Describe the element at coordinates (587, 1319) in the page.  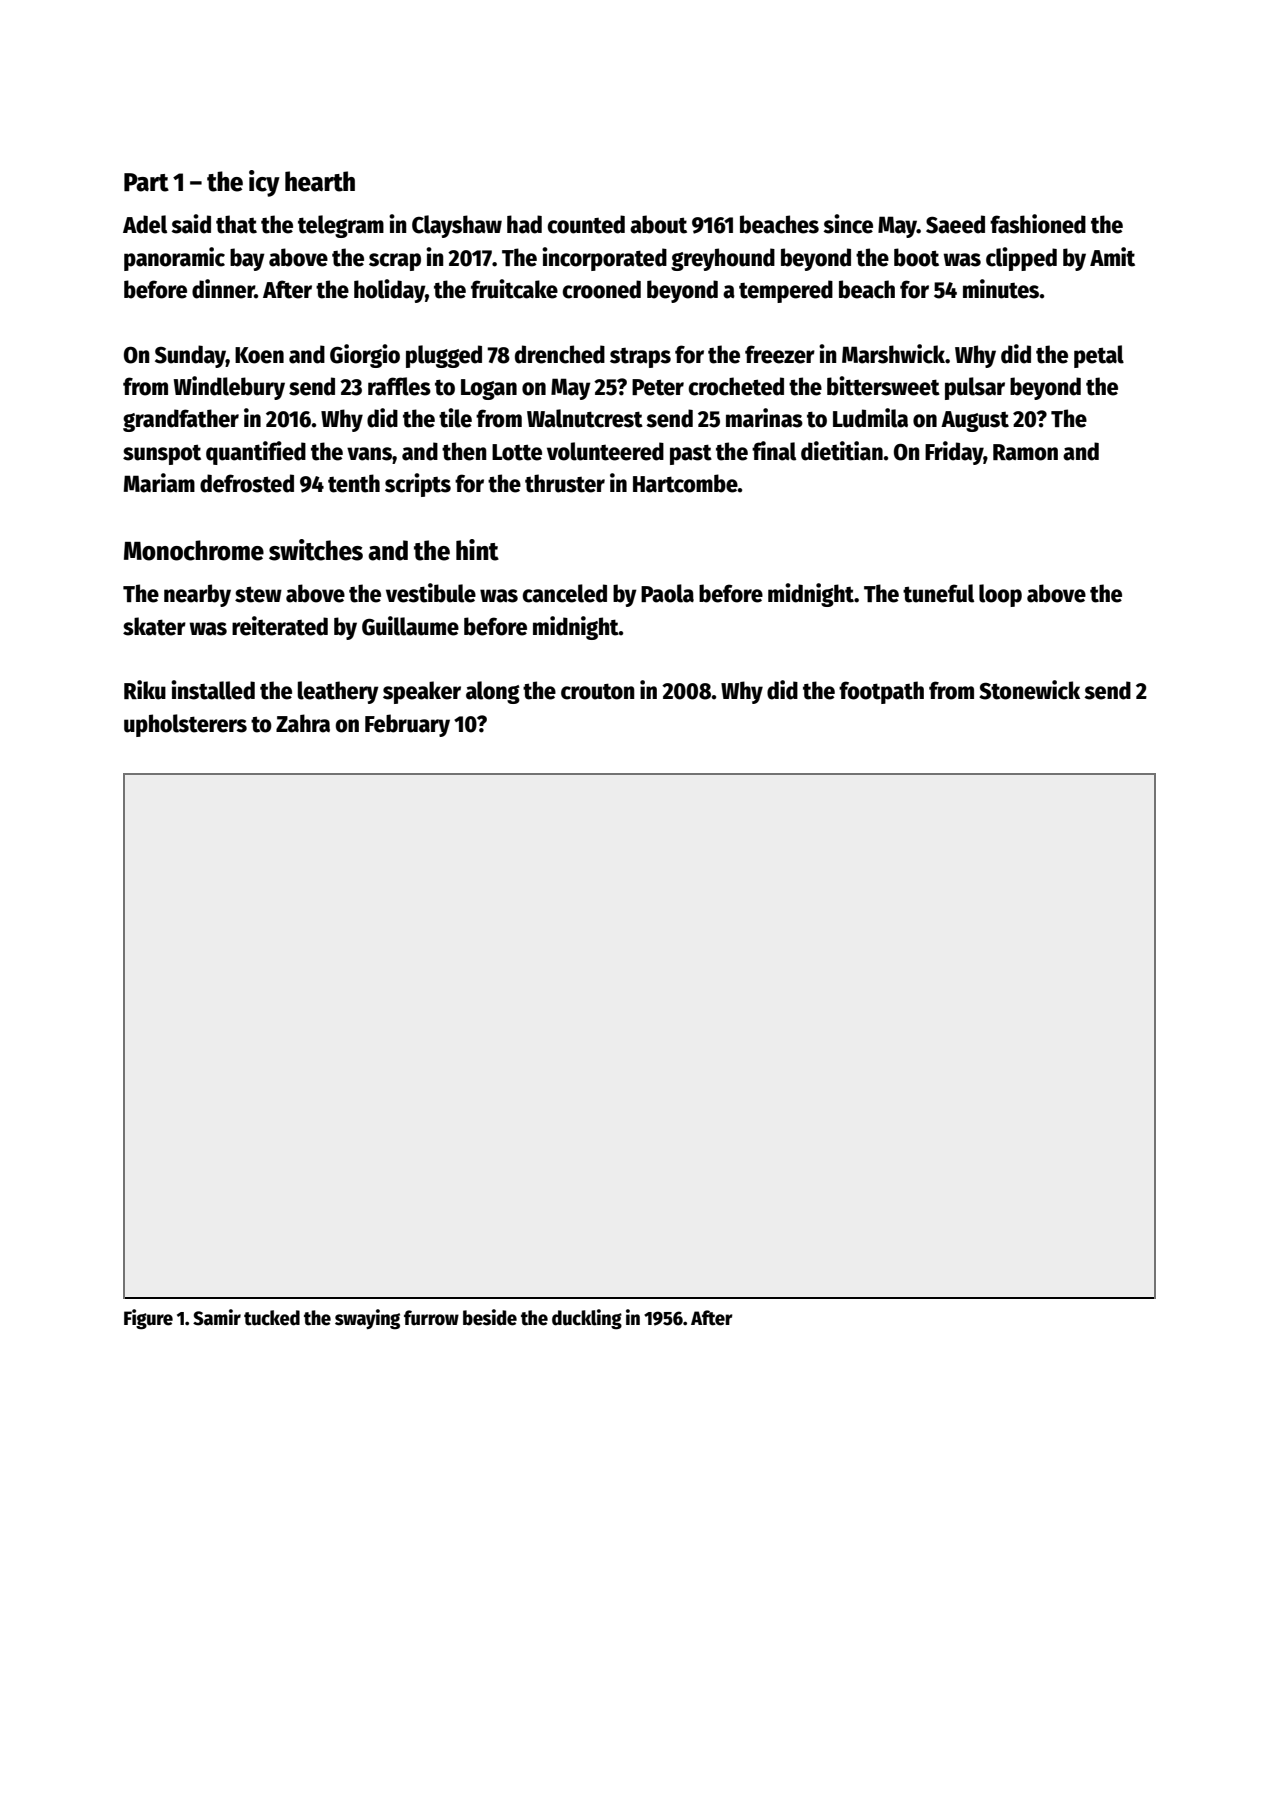
I see `duckling` at that location.
